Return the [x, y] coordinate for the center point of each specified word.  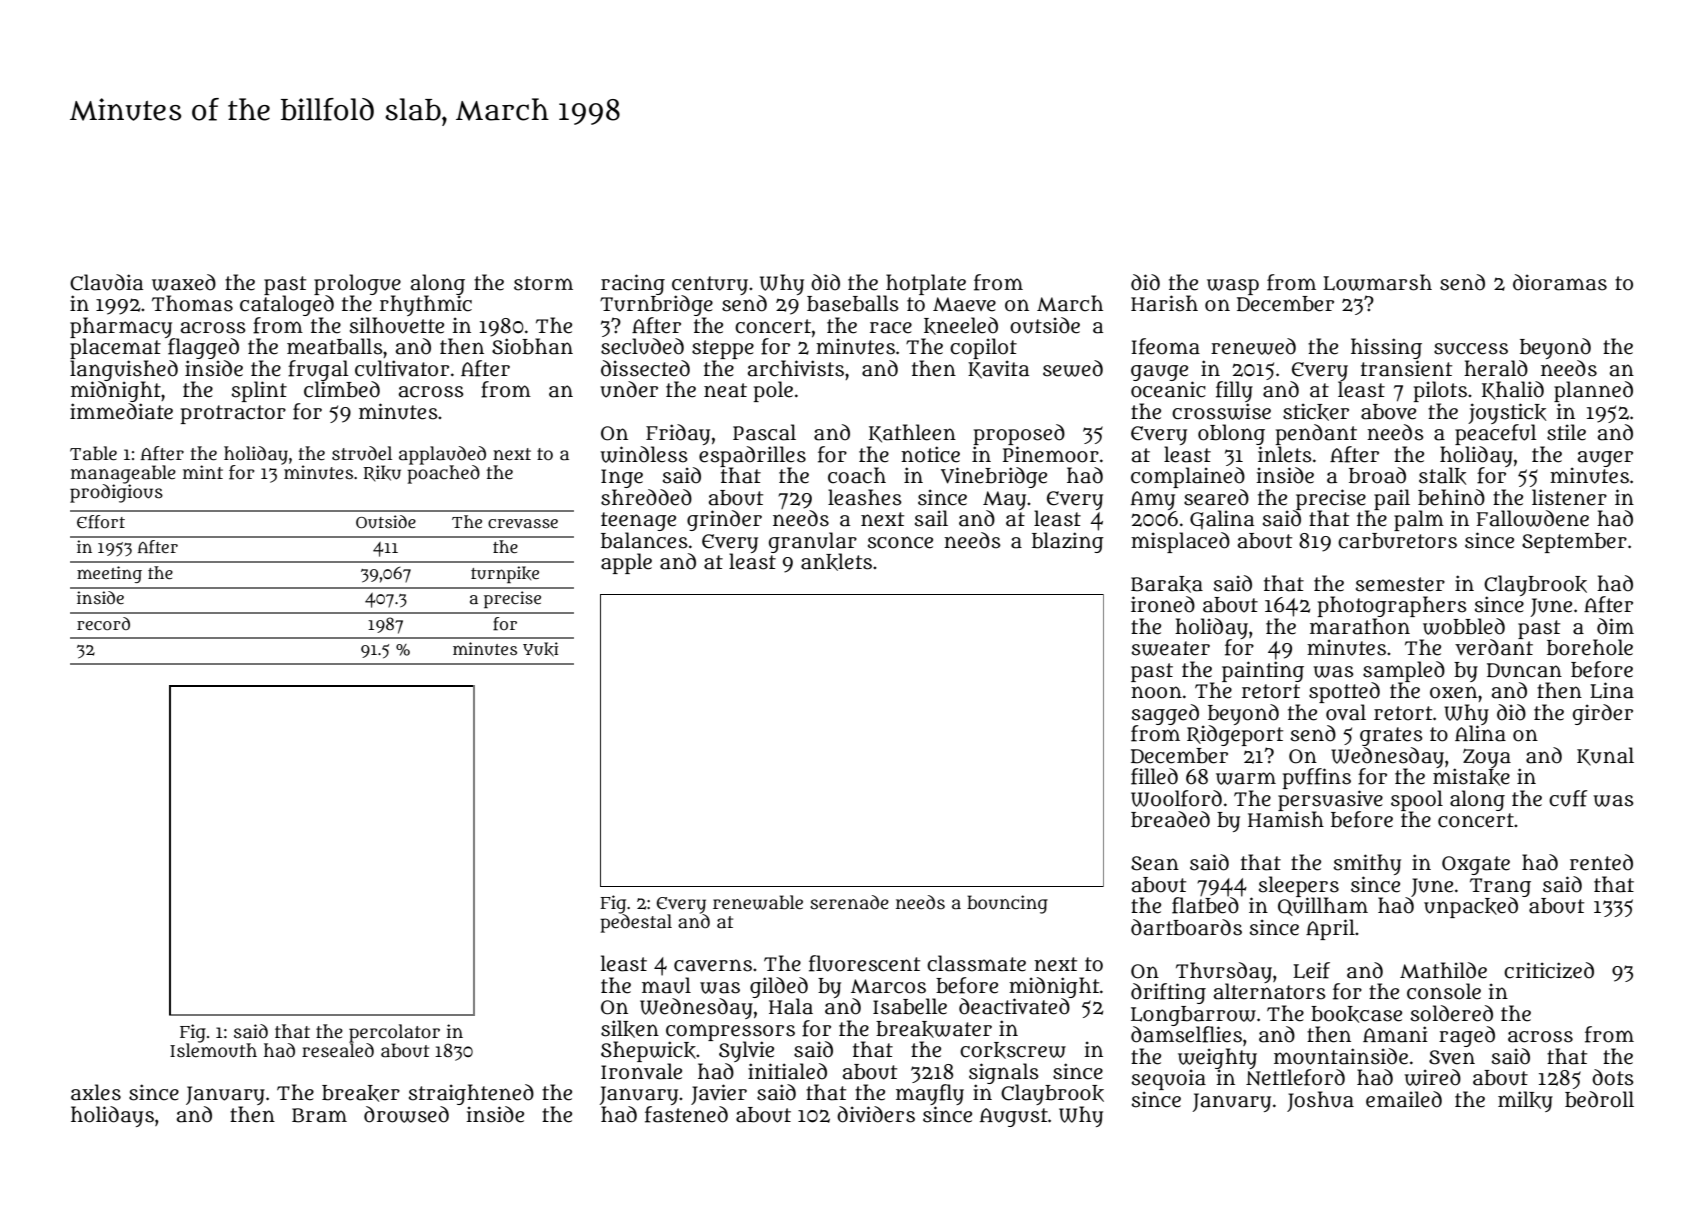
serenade [849, 902]
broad [1377, 475]
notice [930, 454]
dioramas [1560, 282]
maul [666, 985]
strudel [362, 453]
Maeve [964, 304]
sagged [1165, 714]
